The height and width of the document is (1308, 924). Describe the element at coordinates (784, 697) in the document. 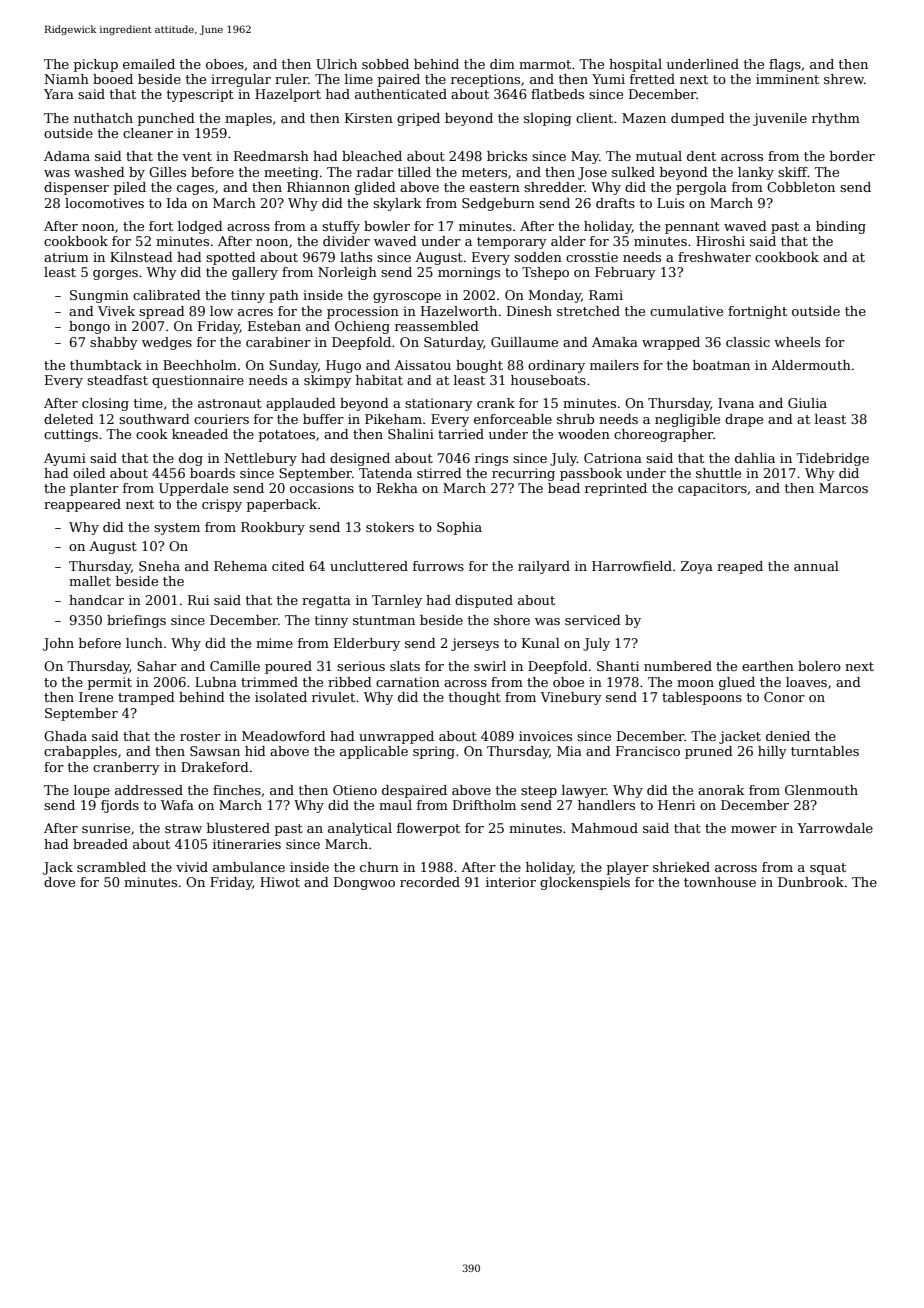

I see `Conor` at that location.
